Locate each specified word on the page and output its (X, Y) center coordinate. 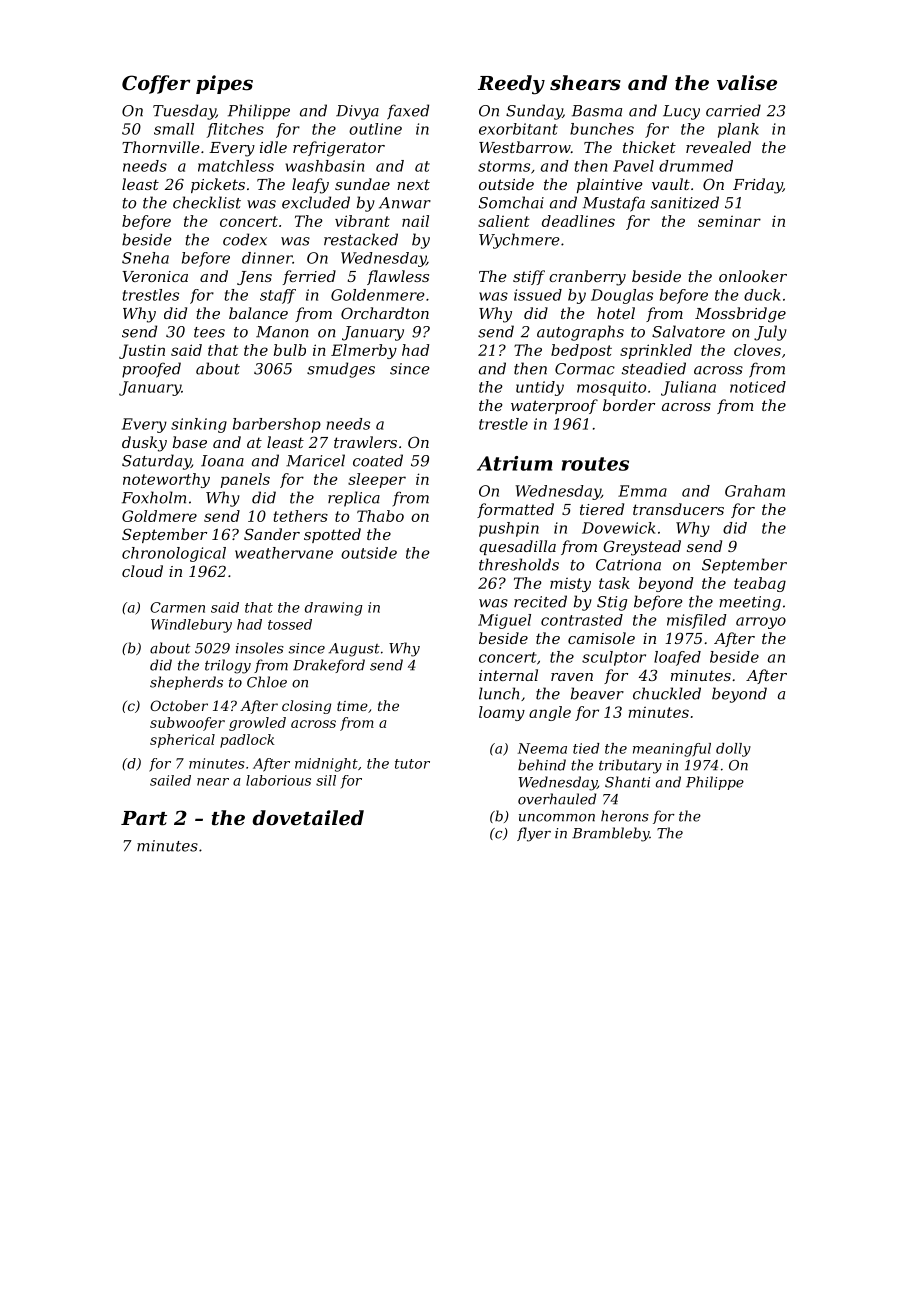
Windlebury (191, 626)
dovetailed (308, 818)
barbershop (277, 425)
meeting (750, 603)
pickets (218, 185)
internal (508, 675)
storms (504, 166)
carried (733, 110)
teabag (760, 584)
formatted (515, 510)
